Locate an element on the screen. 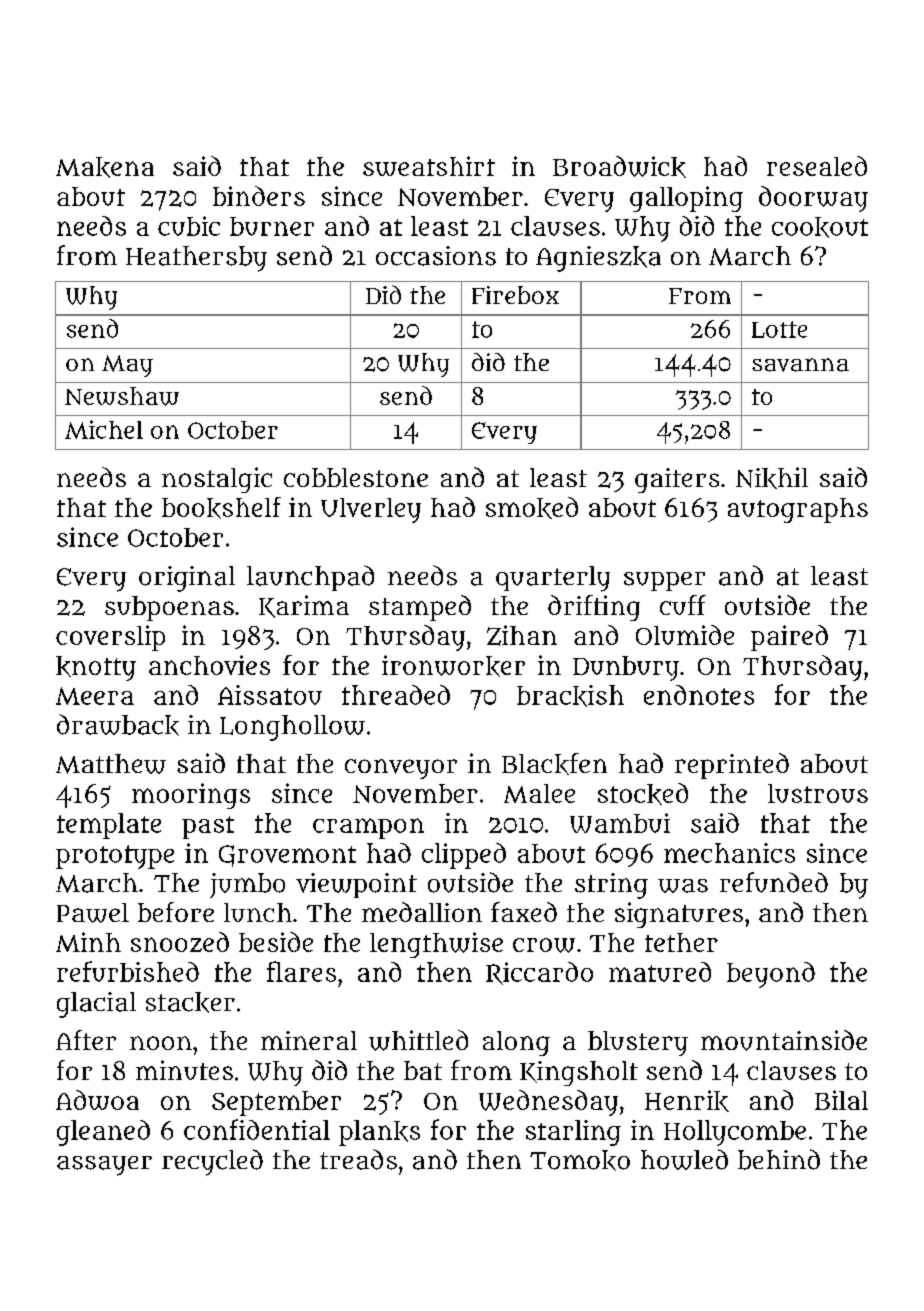 The height and width of the screenshot is (1311, 924). paired is located at coordinates (789, 638).
